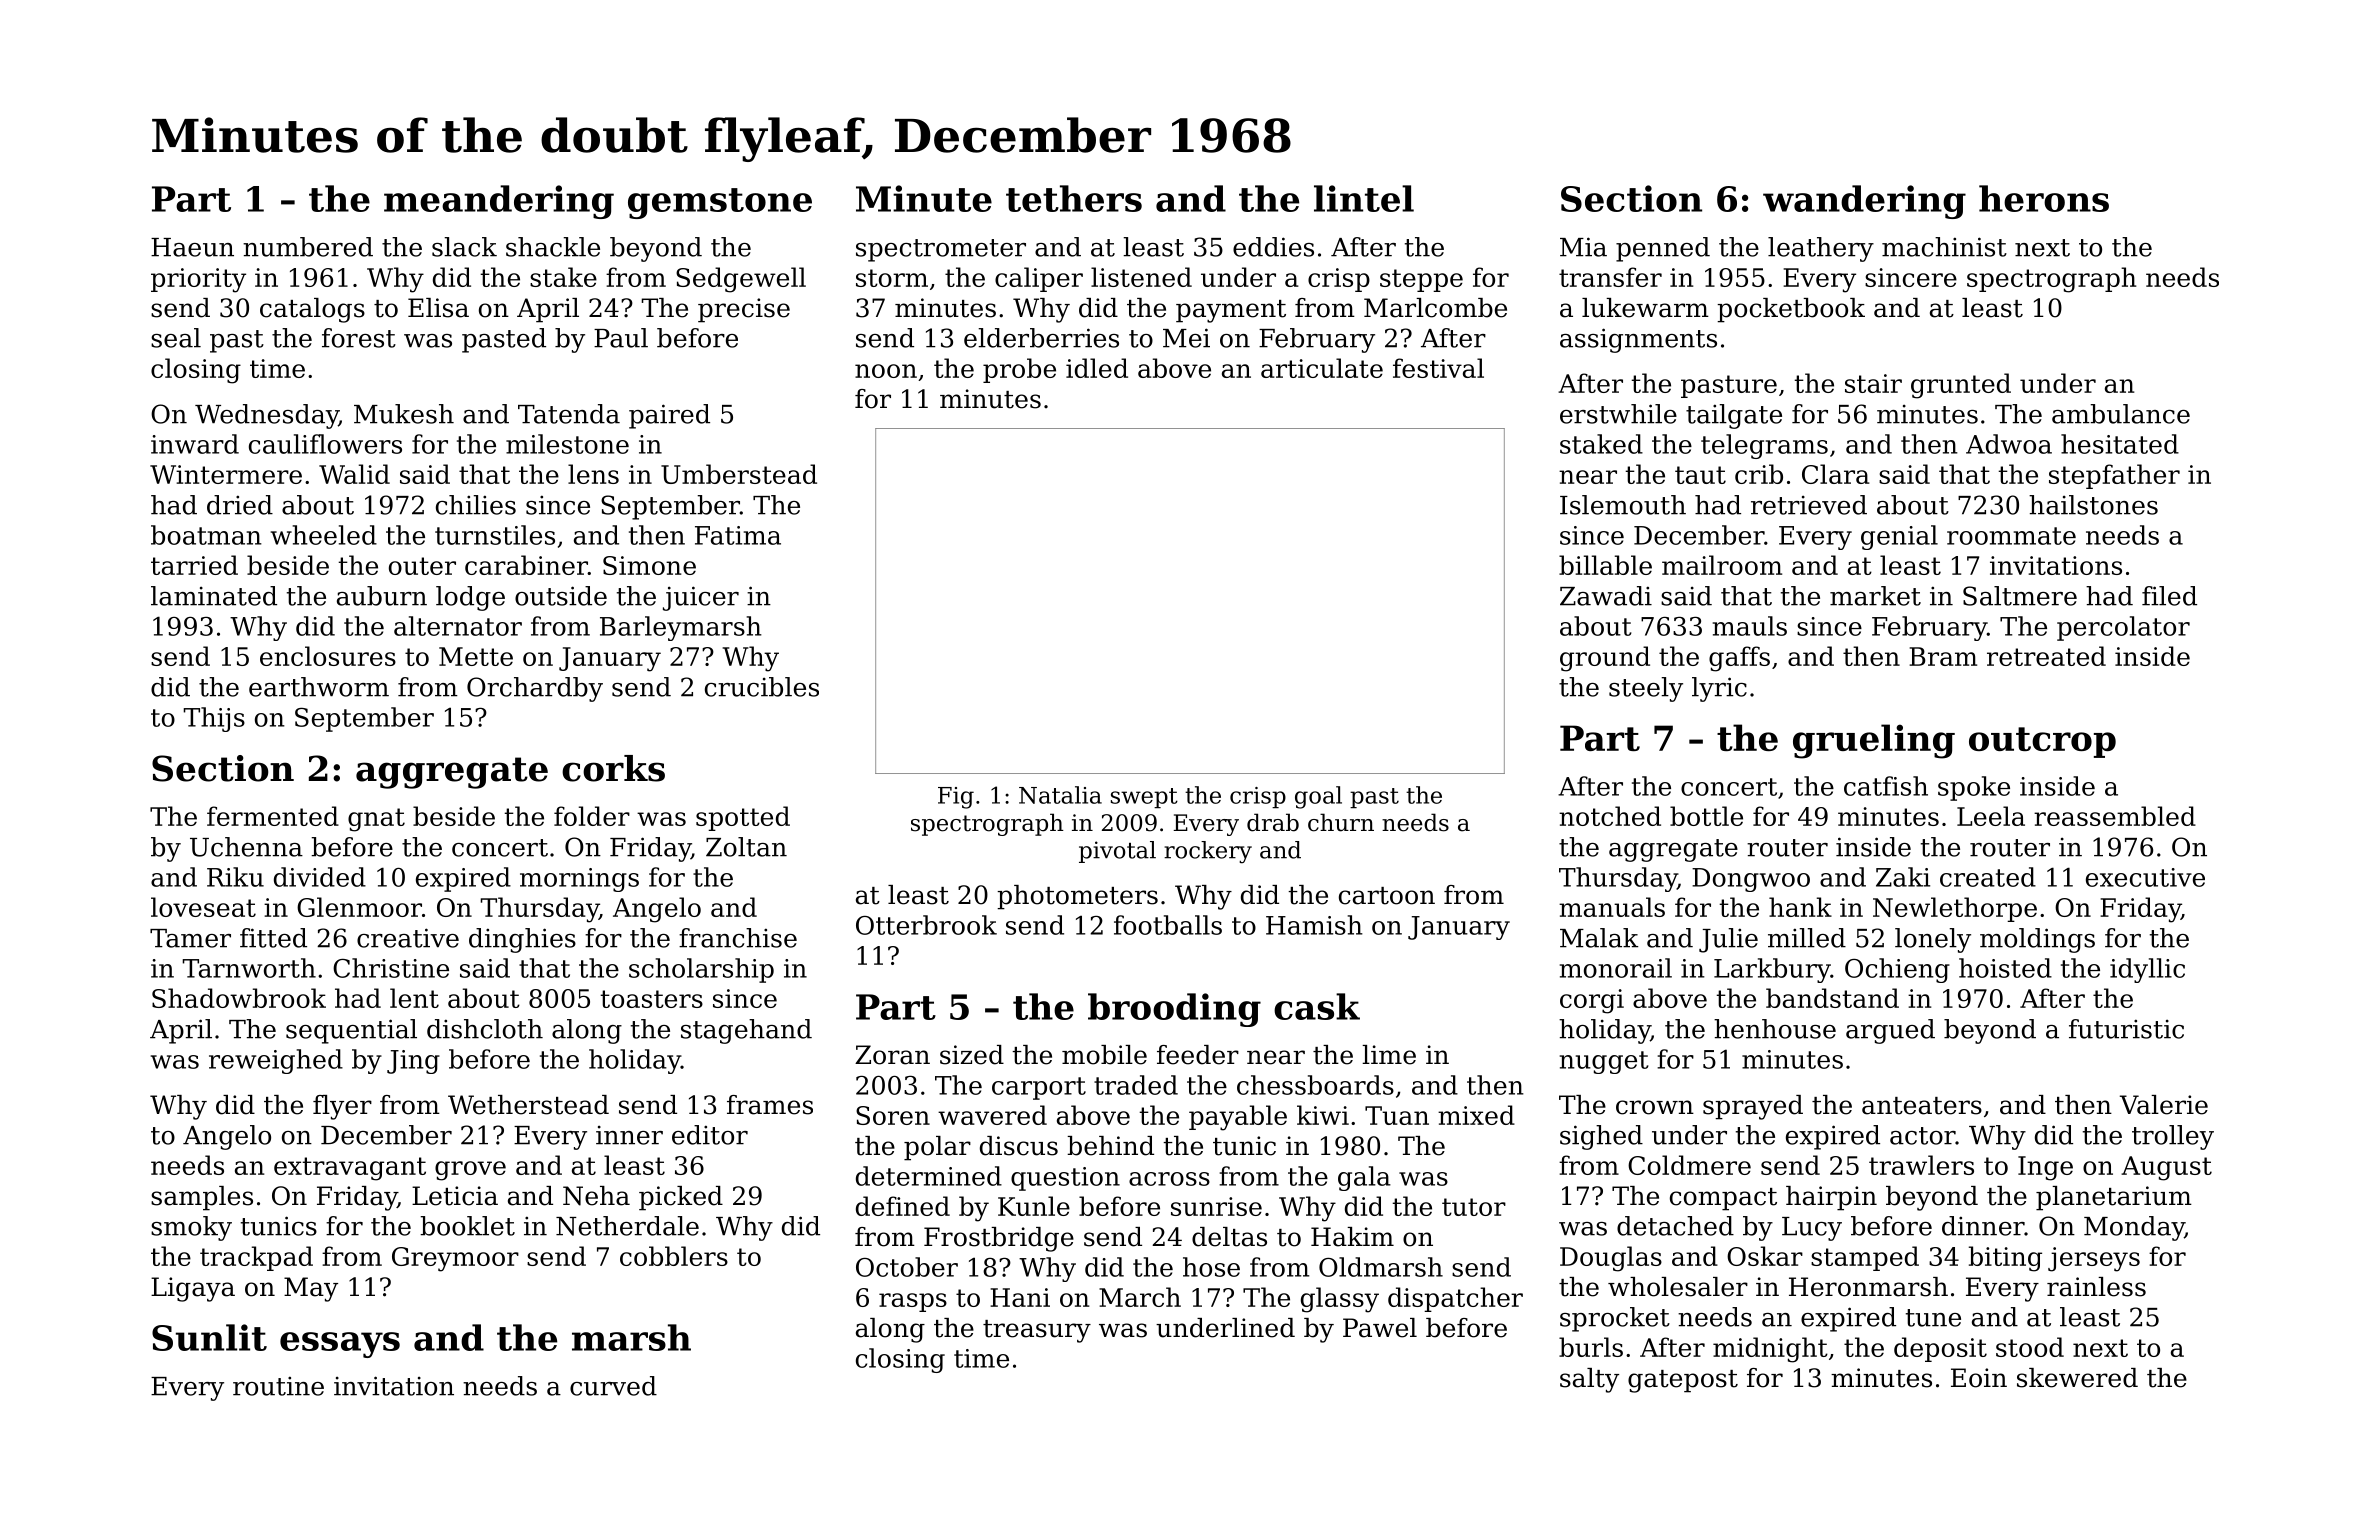 The height and width of the document is (1540, 2380). What do you see at coordinates (592, 816) in the document?
I see `folder` at bounding box center [592, 816].
